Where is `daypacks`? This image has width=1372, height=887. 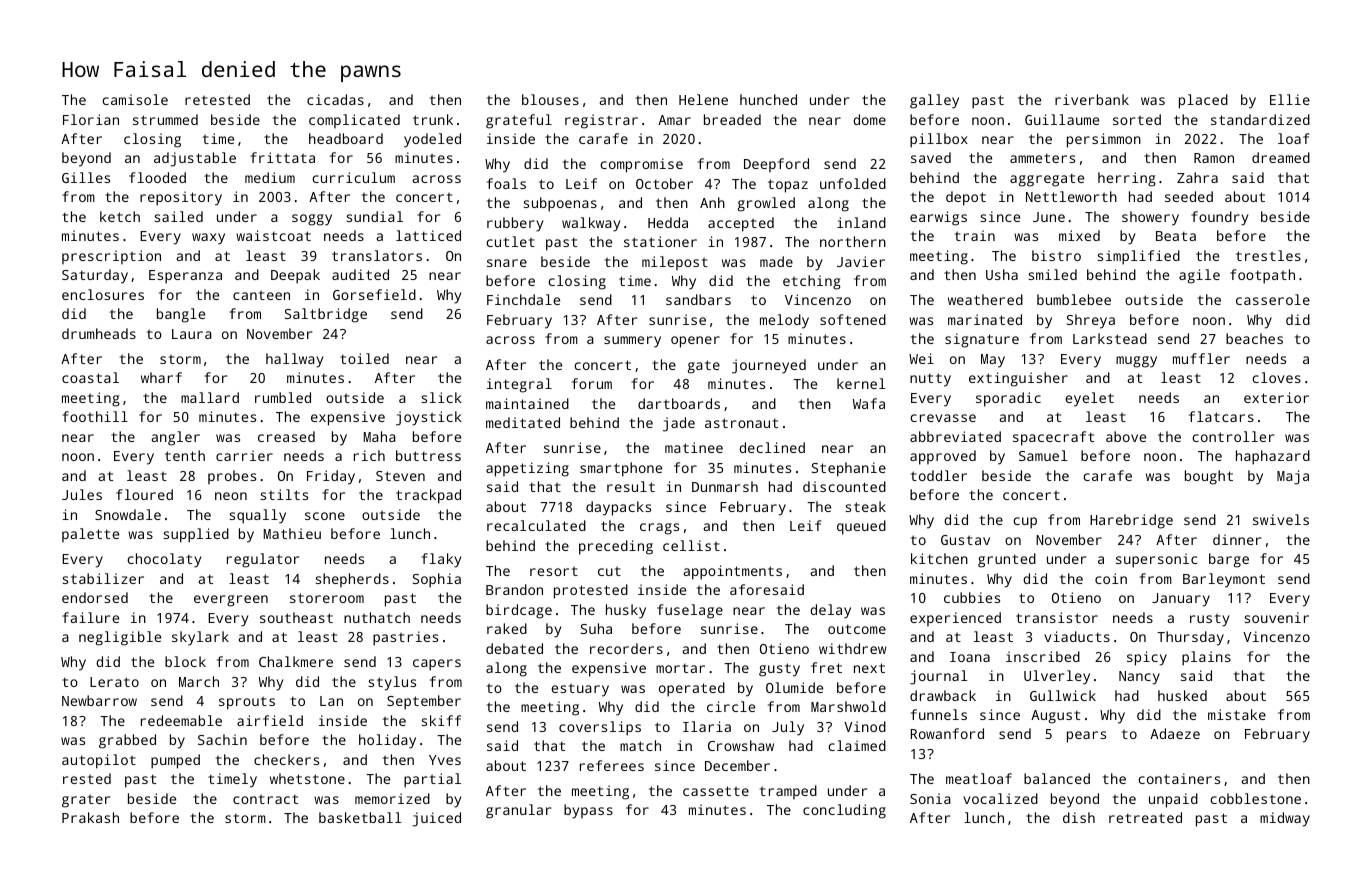
daypacks is located at coordinates (618, 508).
